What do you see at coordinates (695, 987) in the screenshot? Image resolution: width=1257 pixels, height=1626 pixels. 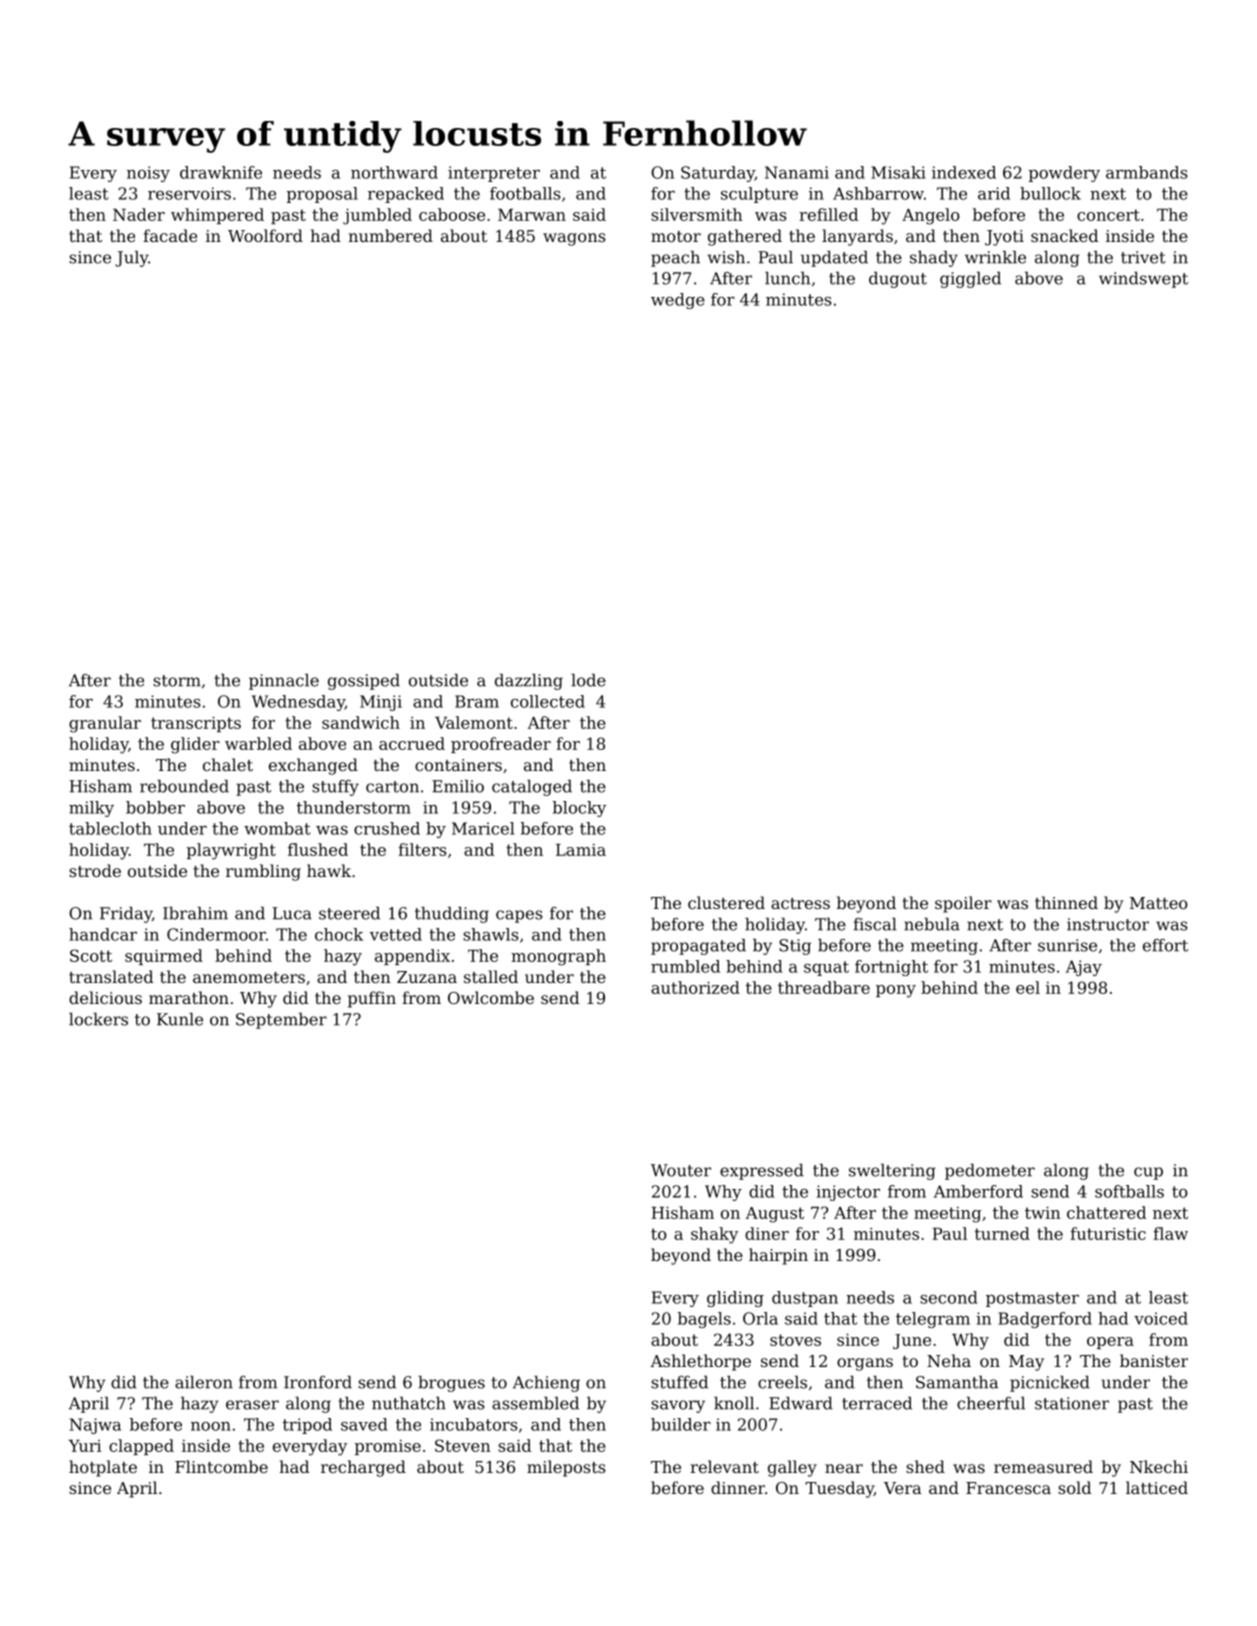 I see `authorized` at bounding box center [695, 987].
